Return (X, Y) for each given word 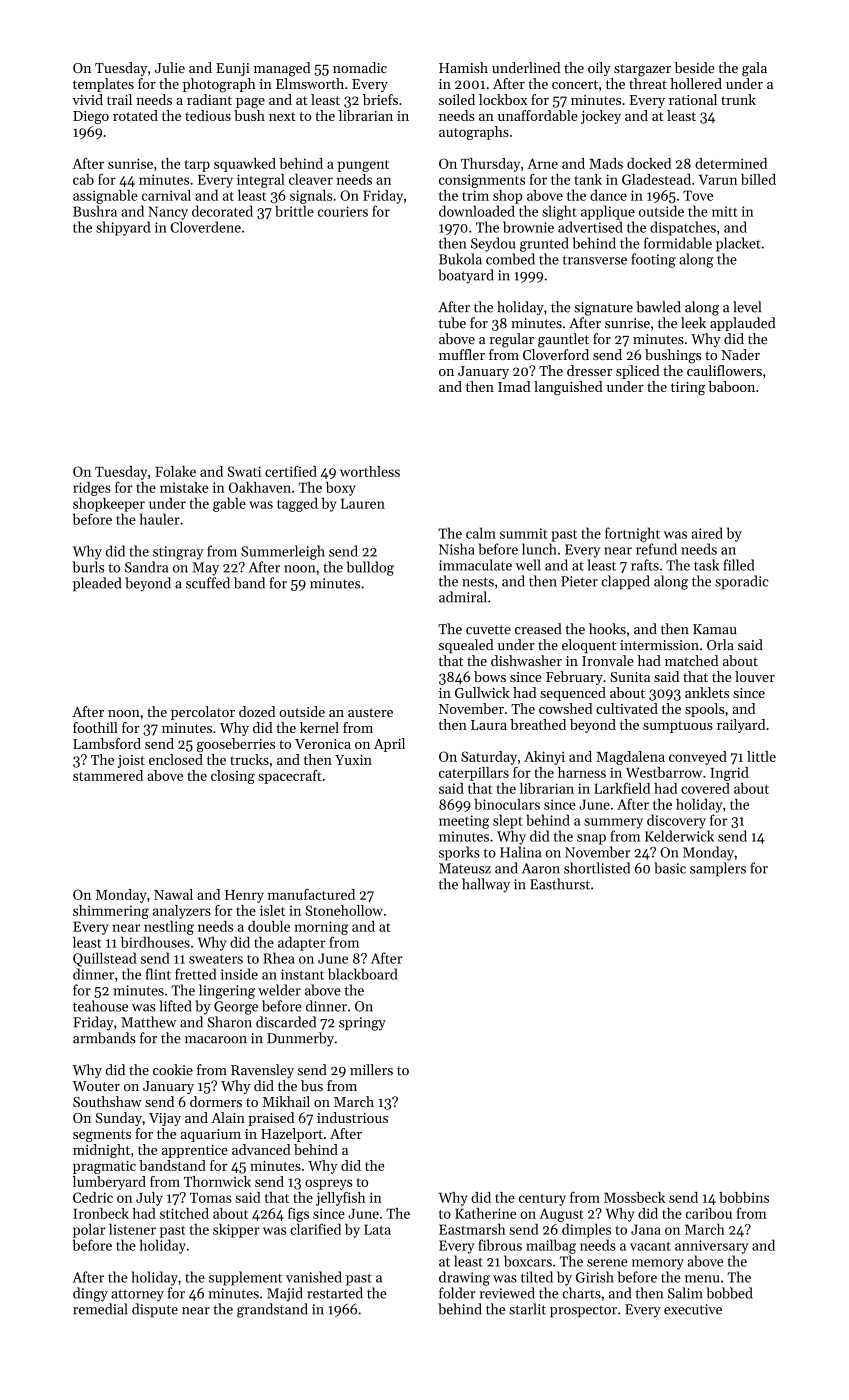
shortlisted (597, 868)
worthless (370, 471)
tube (452, 323)
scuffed (208, 583)
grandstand (272, 1310)
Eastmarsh (472, 1229)
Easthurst (560, 884)
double (269, 926)
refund (656, 549)
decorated (222, 211)
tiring (688, 388)
